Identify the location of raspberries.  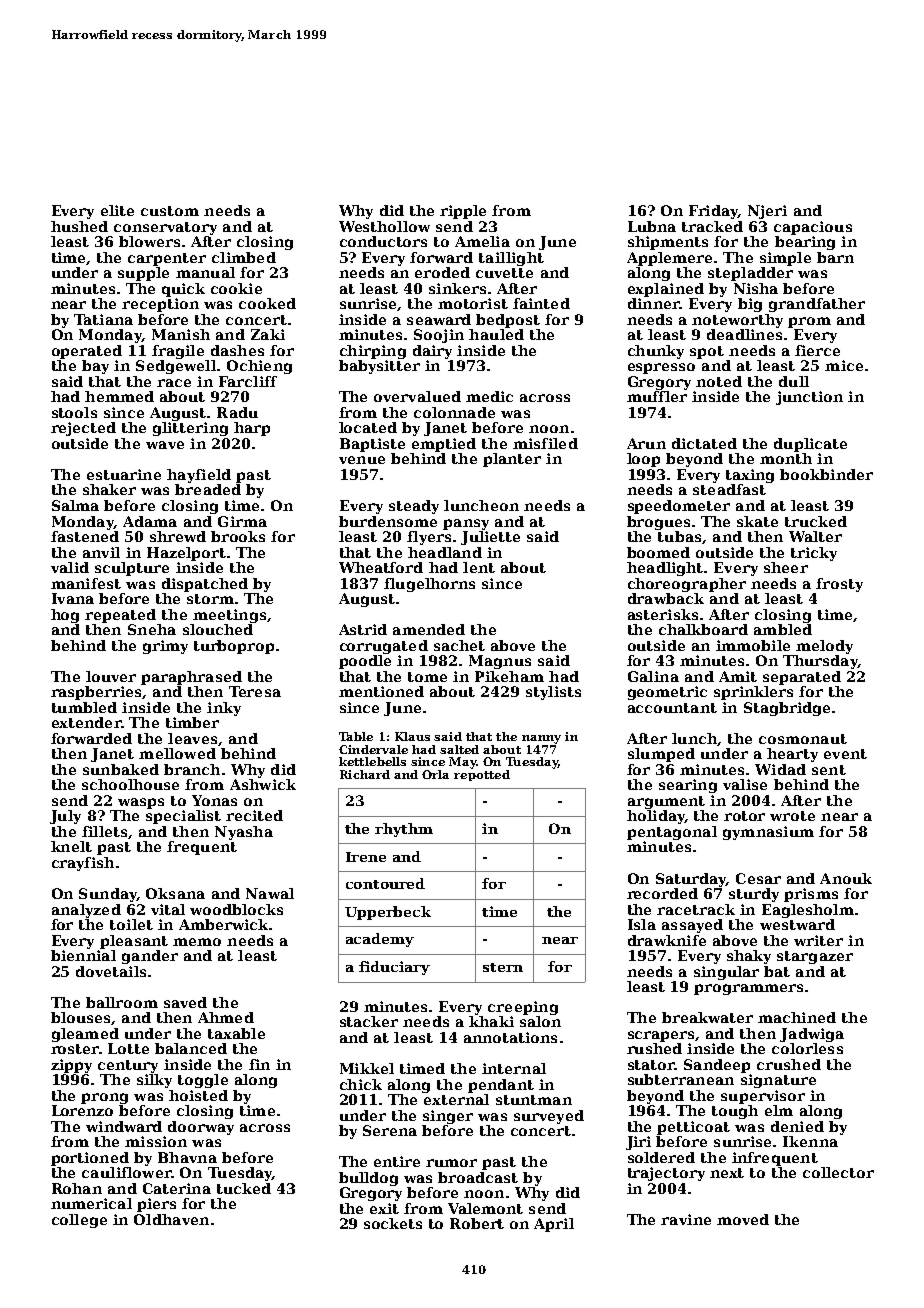
(96, 693).
